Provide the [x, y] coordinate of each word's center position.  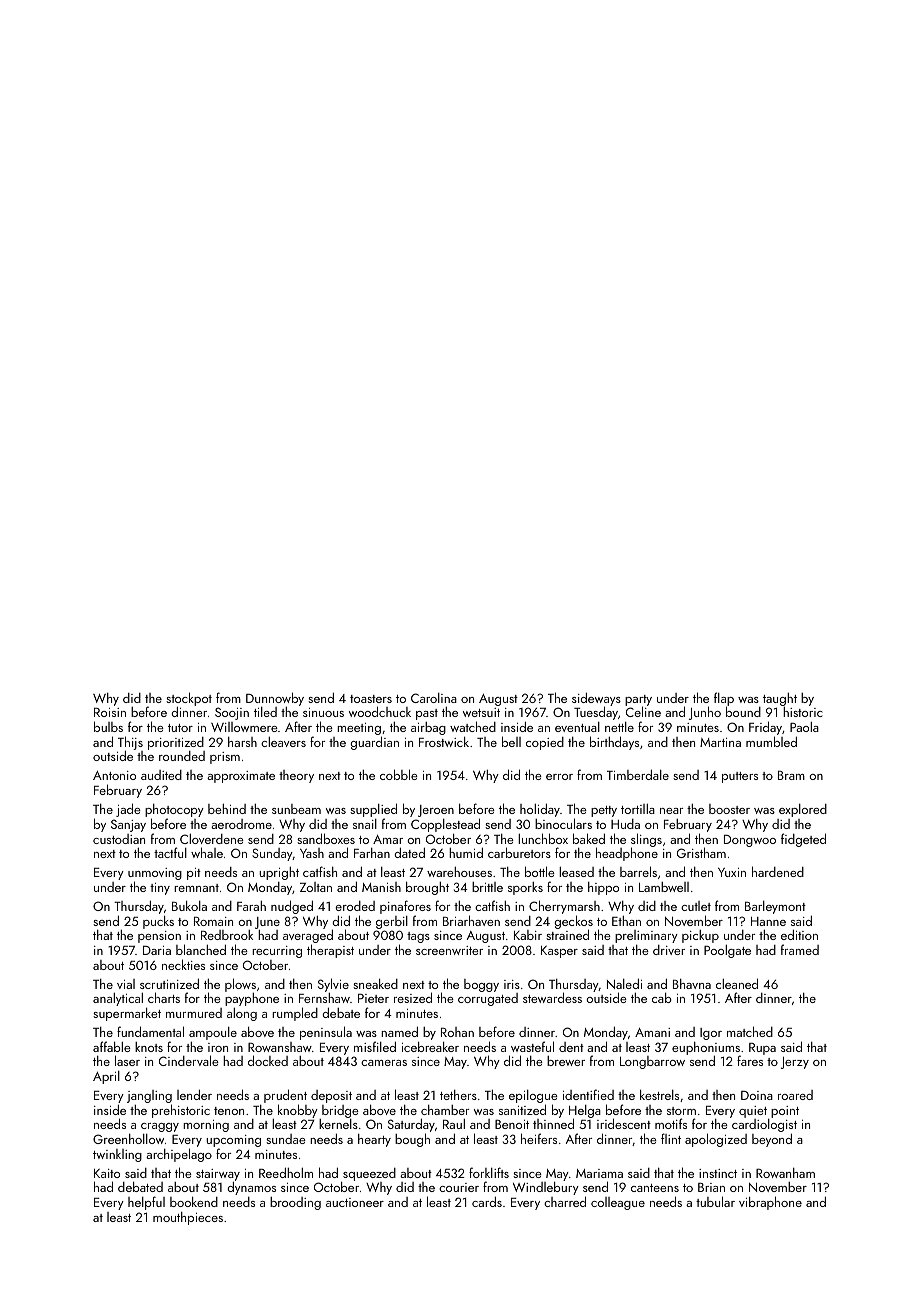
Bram [791, 775]
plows [240, 985]
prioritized [176, 743]
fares [750, 1061]
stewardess [552, 997]
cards [487, 1201]
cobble [399, 774]
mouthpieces [188, 1218]
